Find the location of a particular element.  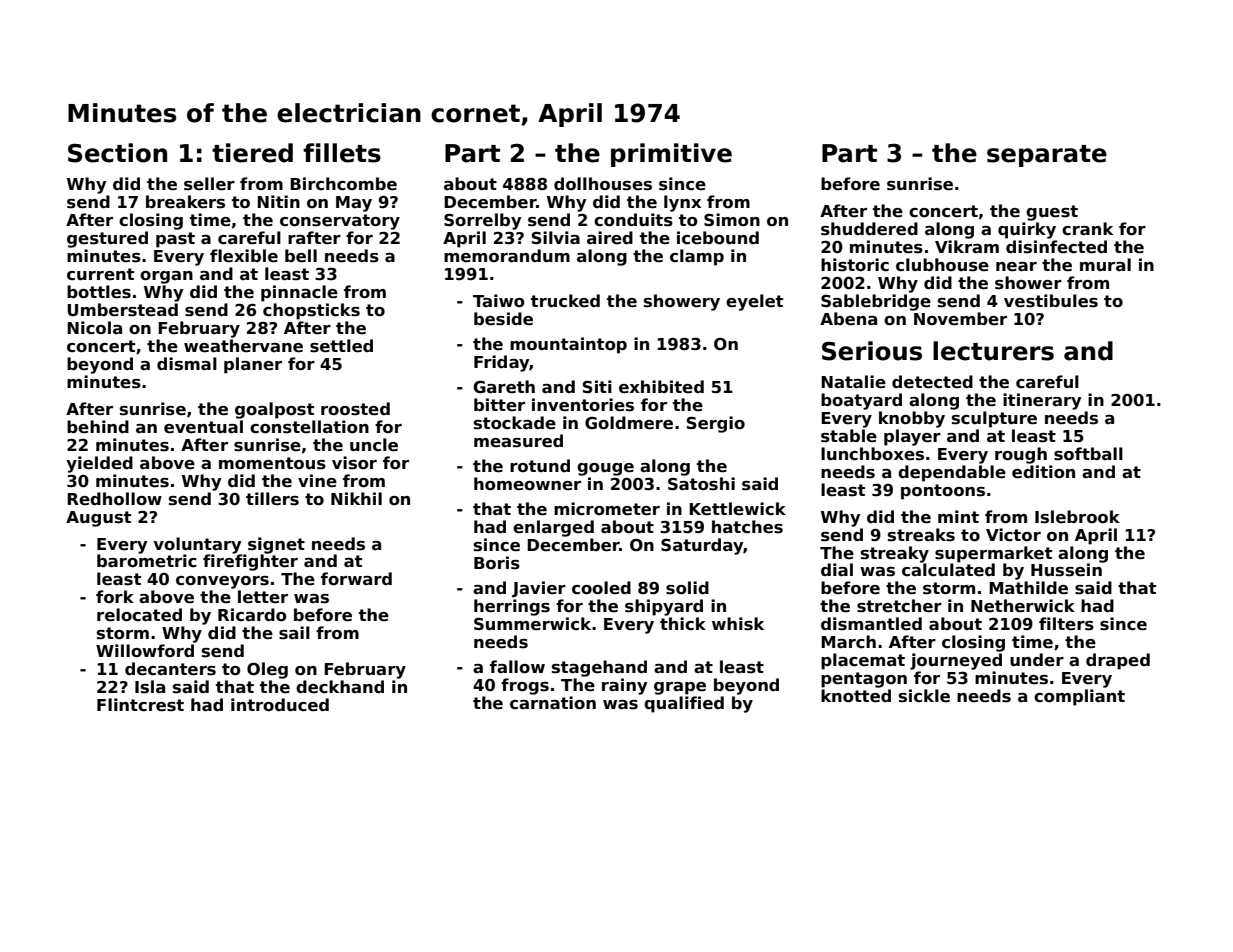

Section is located at coordinates (117, 153).
